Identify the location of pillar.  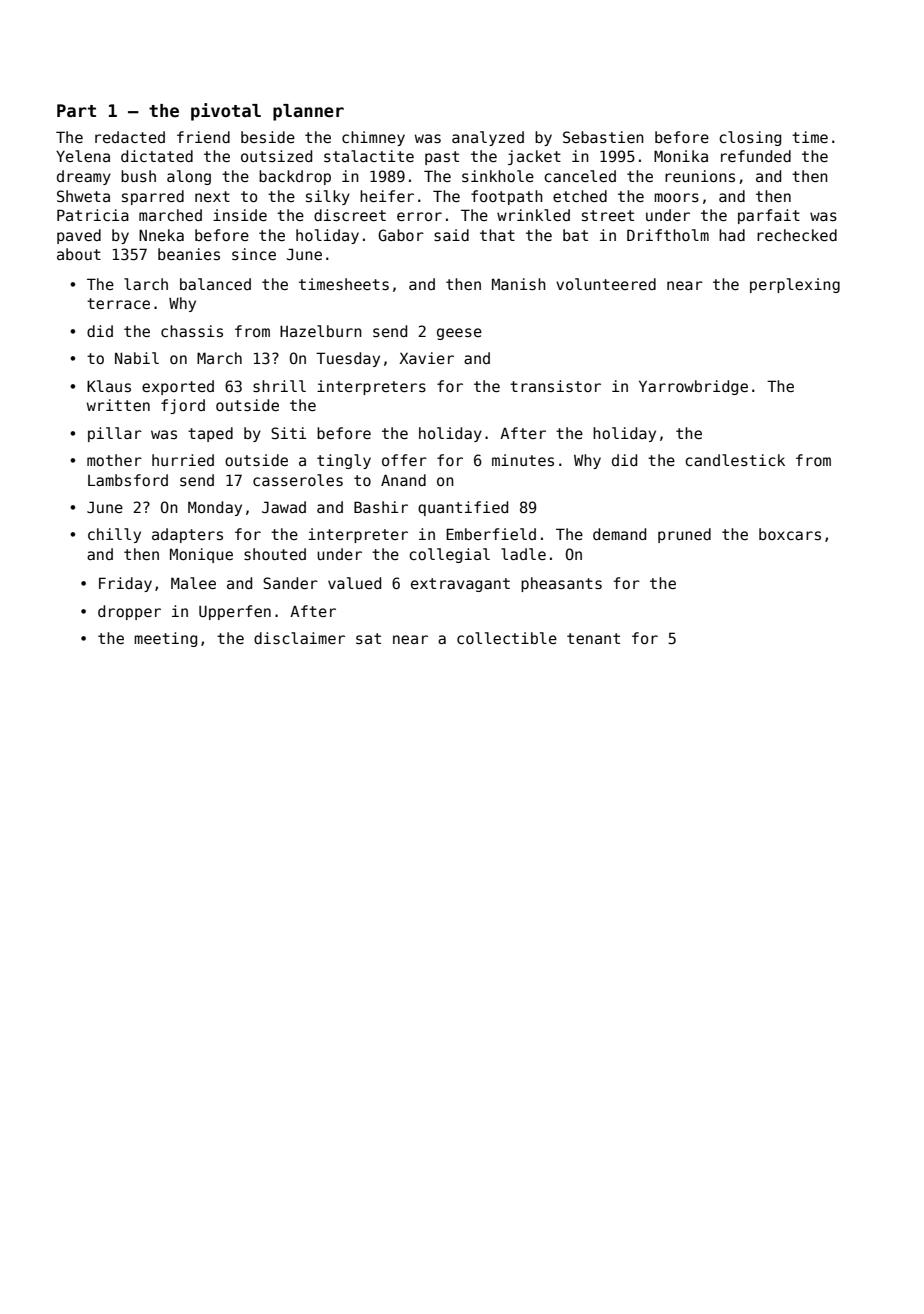
(115, 434).
